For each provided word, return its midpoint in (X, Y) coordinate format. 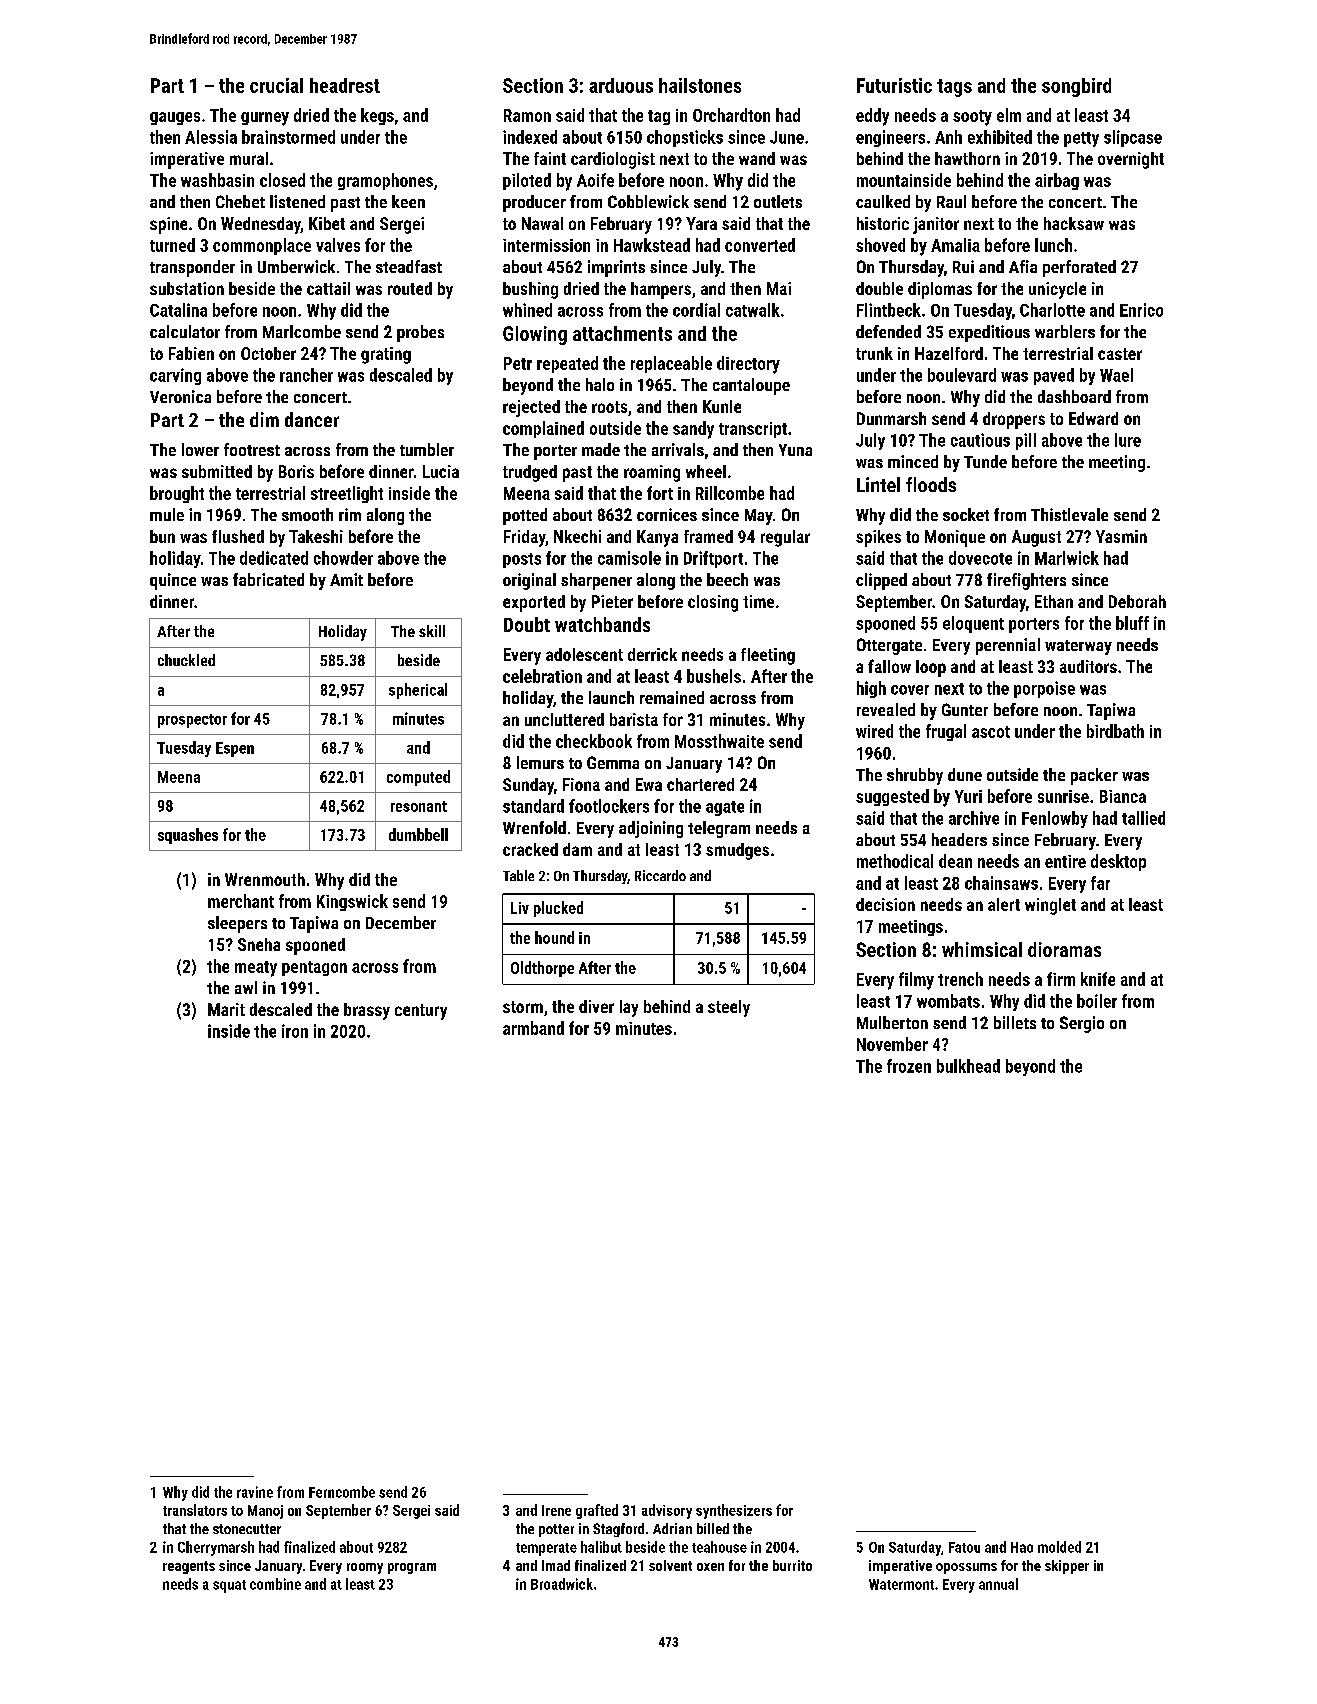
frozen (909, 1066)
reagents (189, 1567)
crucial (276, 85)
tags (954, 88)
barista (634, 719)
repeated (567, 364)
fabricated (268, 579)
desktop (1118, 862)
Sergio (1082, 1024)
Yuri (968, 796)
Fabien (191, 353)
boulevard (962, 375)
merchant (241, 901)
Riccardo (660, 875)
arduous (621, 85)
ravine (255, 1492)
